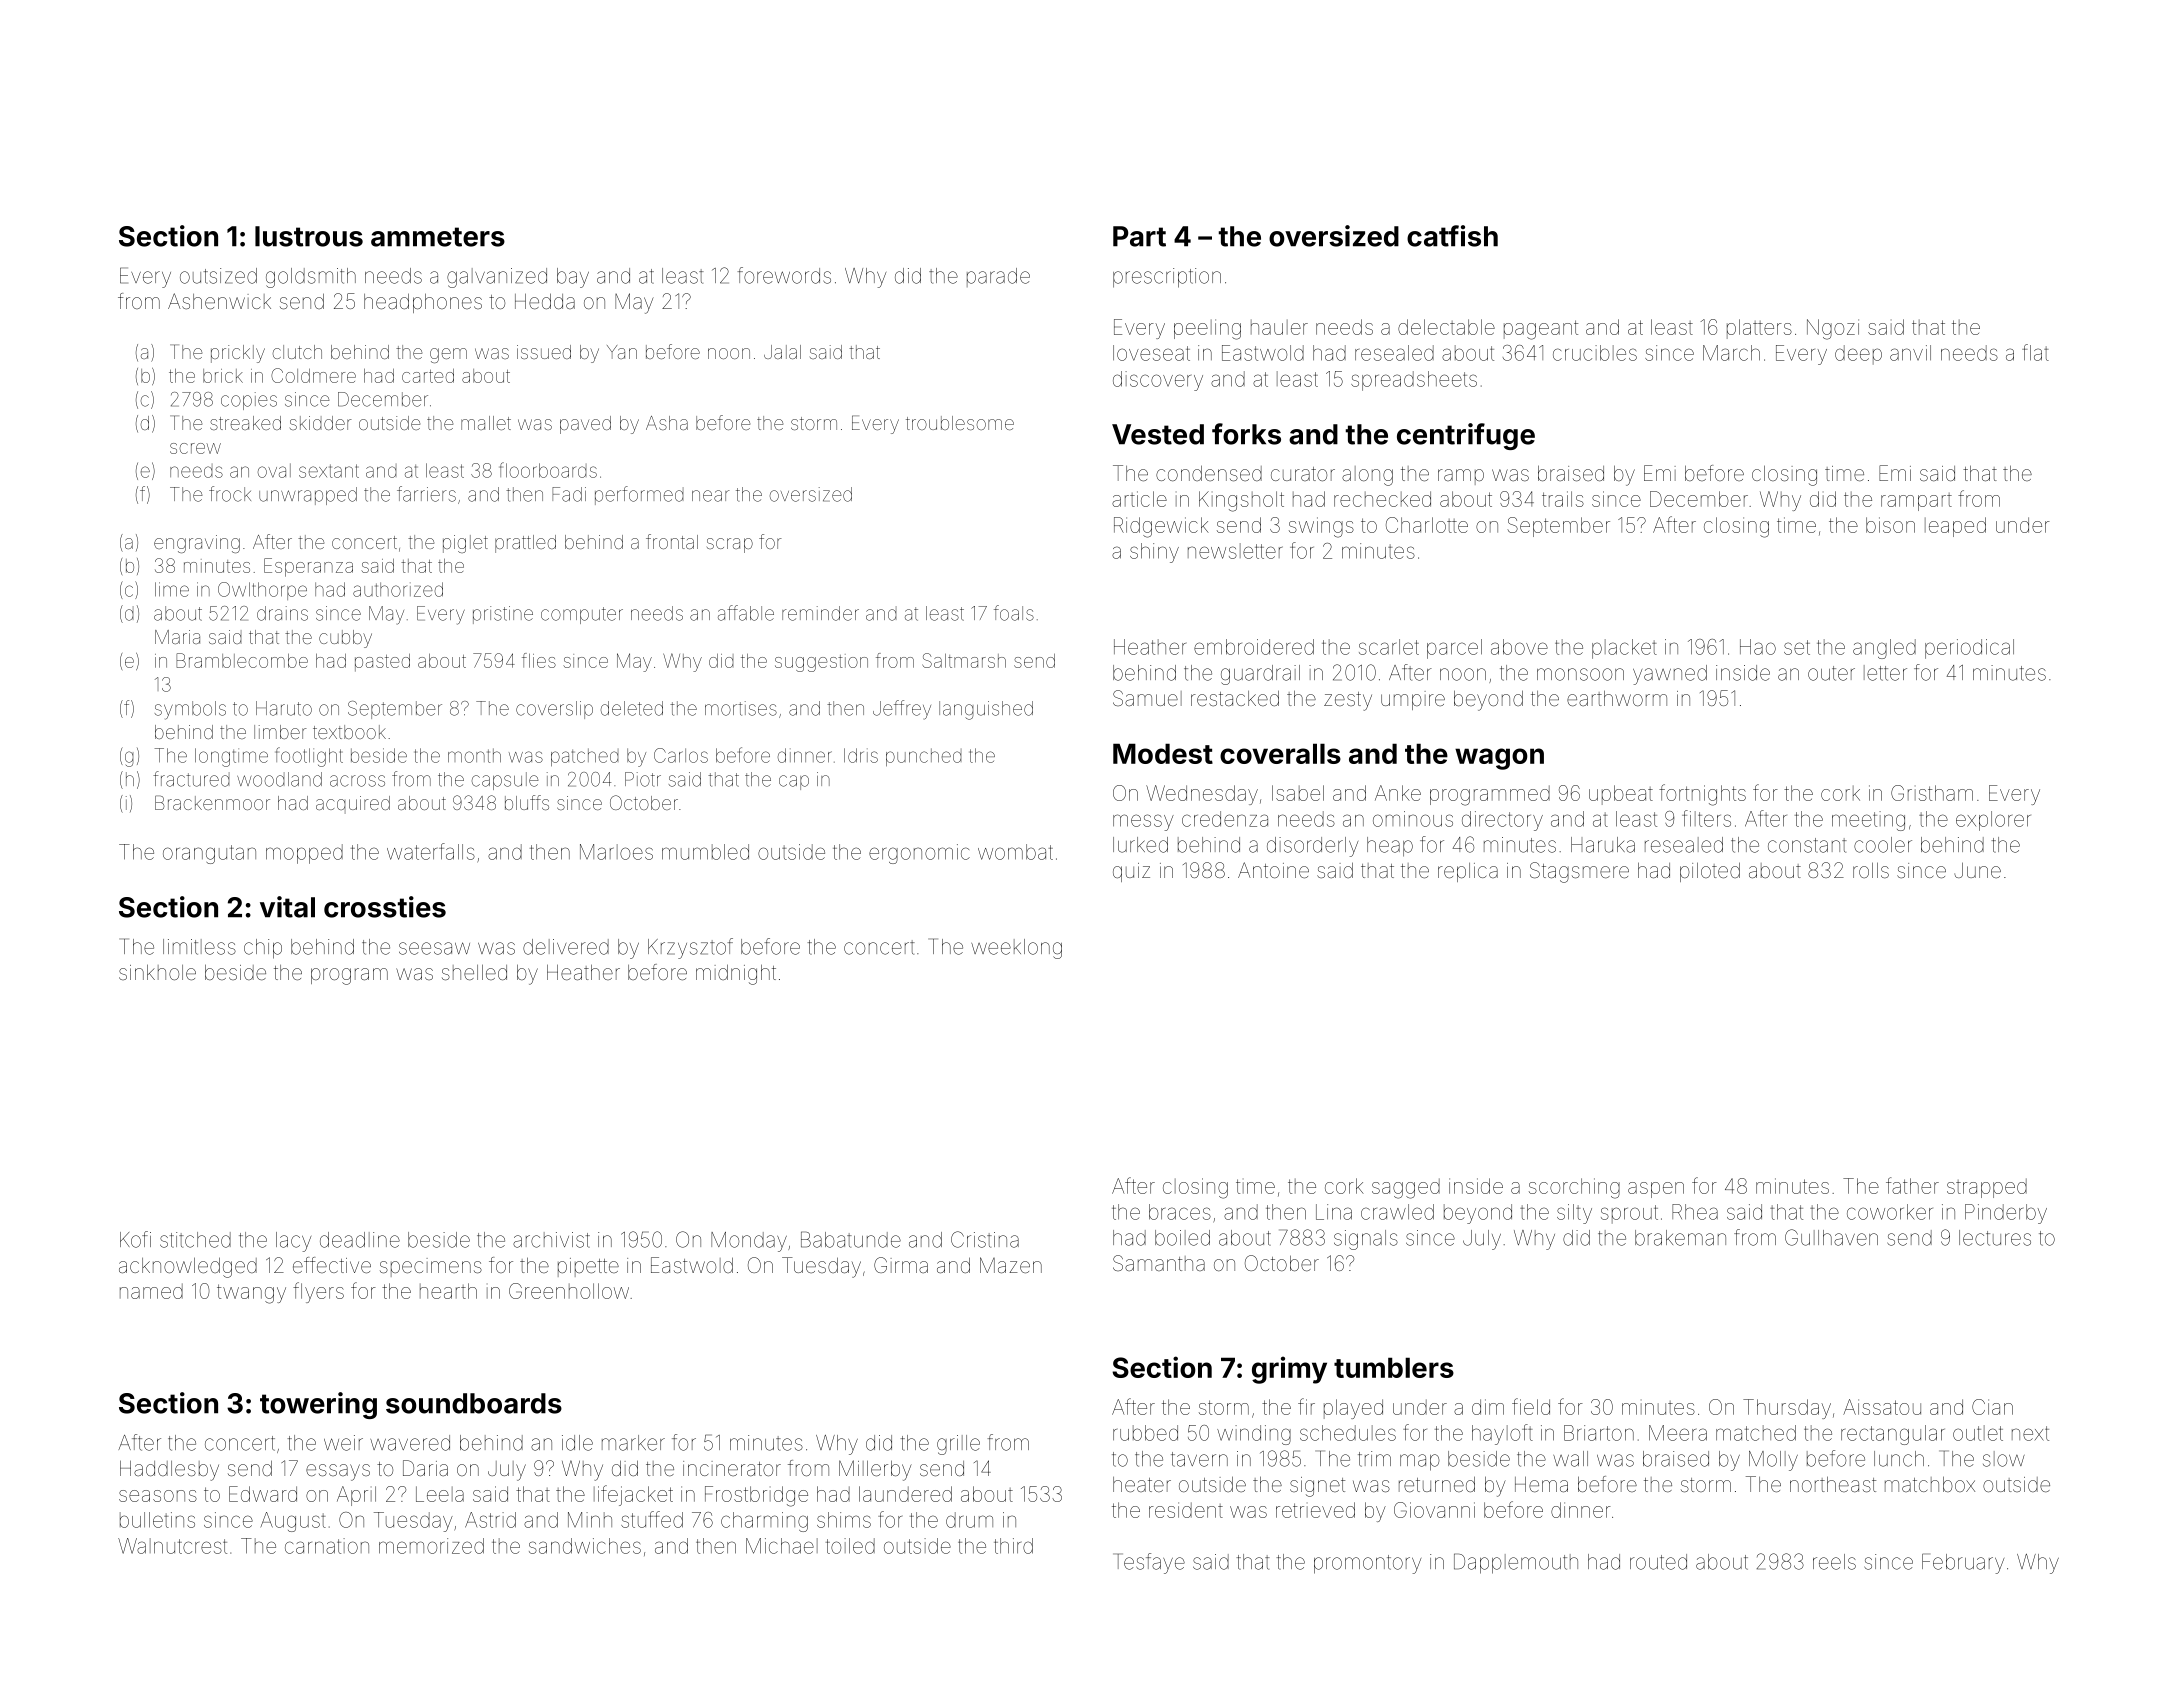 The width and height of the screenshot is (2178, 1683). Describe the element at coordinates (1833, 329) in the screenshot. I see `Ngozi` at that location.
